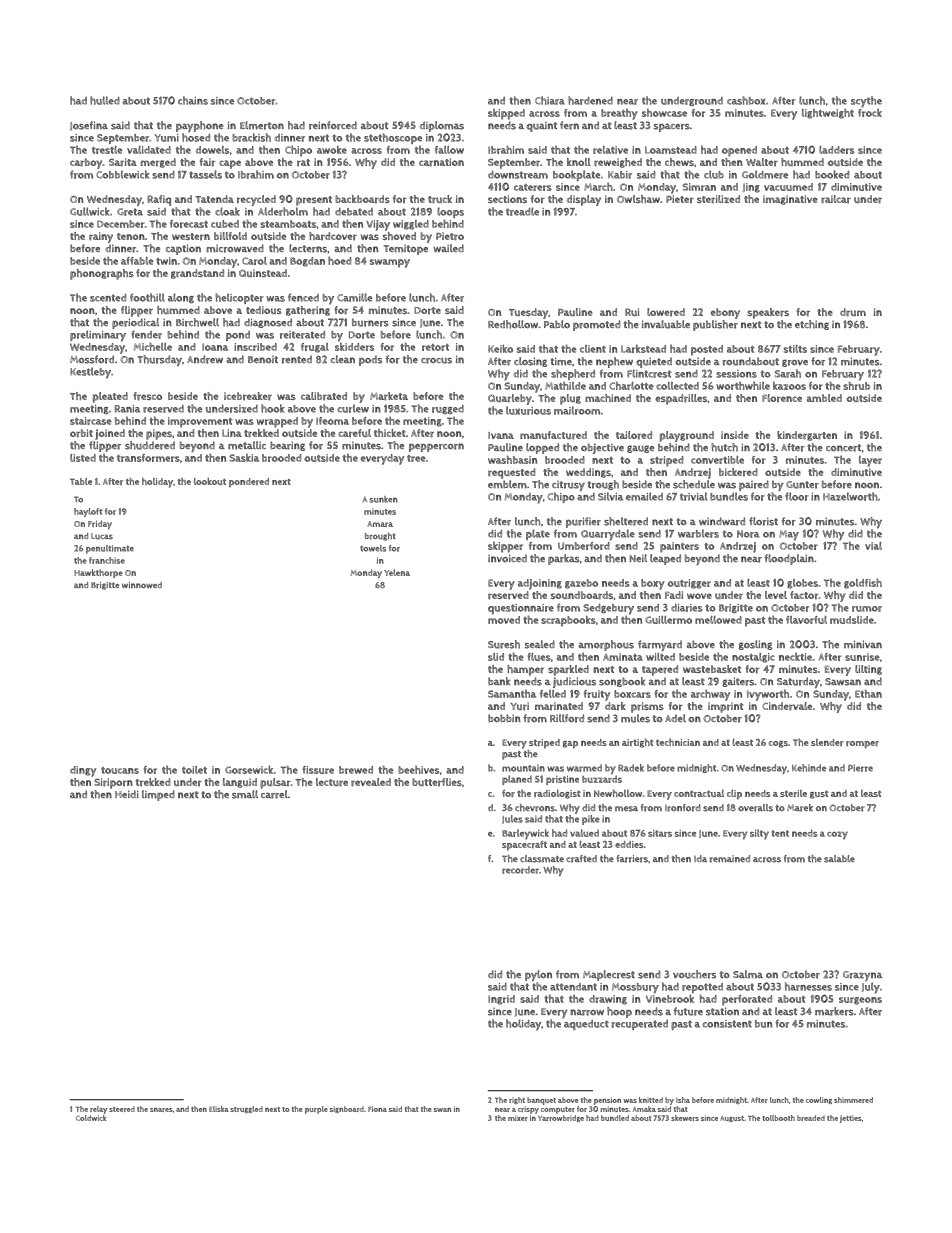  Describe the element at coordinates (550, 100) in the document. I see `Chiara` at that location.
